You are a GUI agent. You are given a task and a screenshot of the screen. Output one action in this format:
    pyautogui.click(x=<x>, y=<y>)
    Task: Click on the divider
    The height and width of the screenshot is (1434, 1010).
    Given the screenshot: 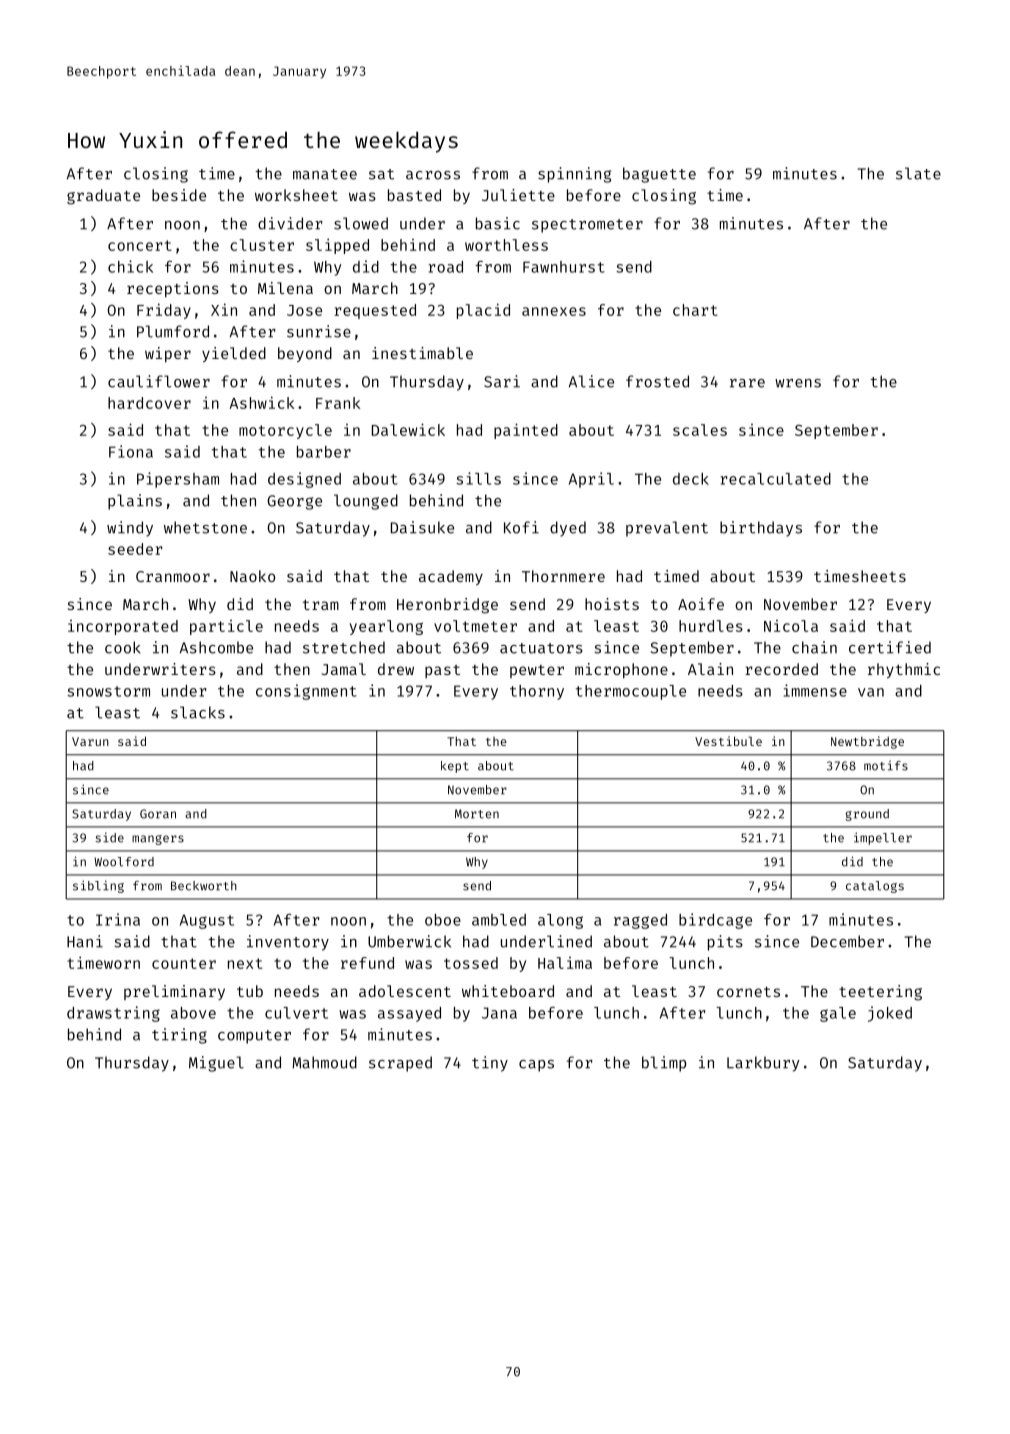 What is the action you would take?
    pyautogui.click(x=290, y=223)
